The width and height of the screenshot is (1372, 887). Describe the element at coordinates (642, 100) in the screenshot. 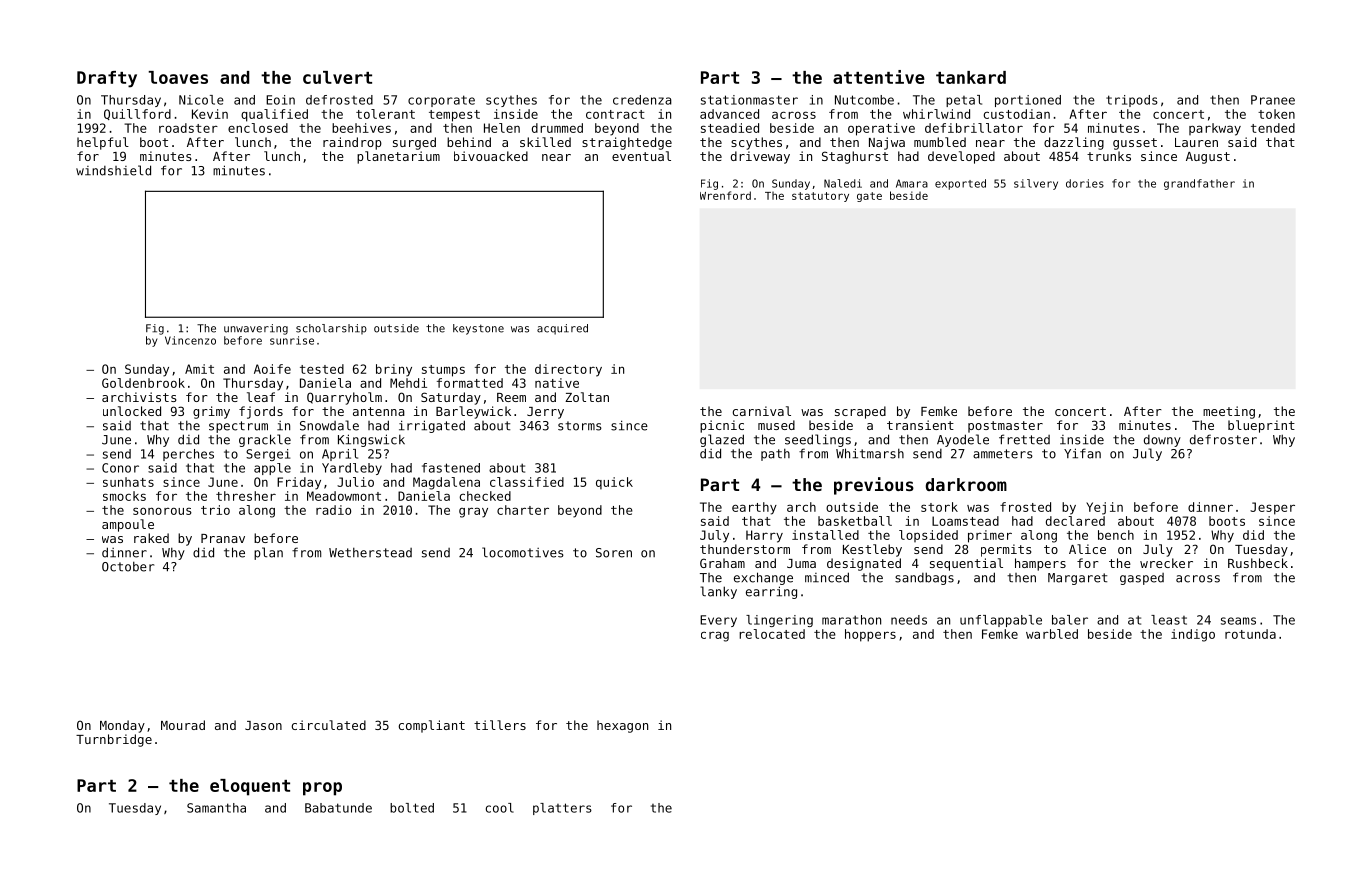

I see `credenza` at that location.
